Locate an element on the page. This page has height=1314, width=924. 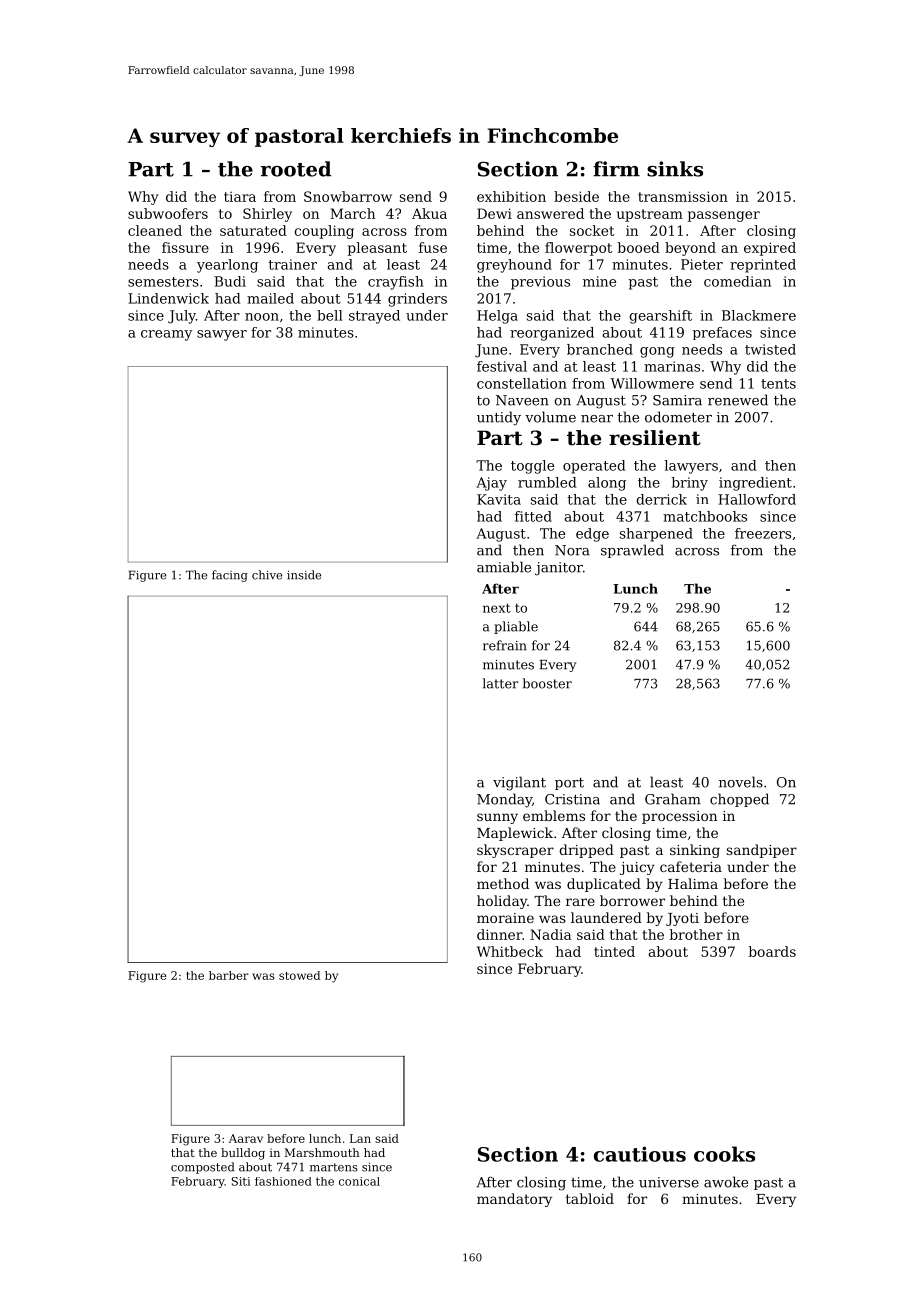
chive is located at coordinates (267, 575).
